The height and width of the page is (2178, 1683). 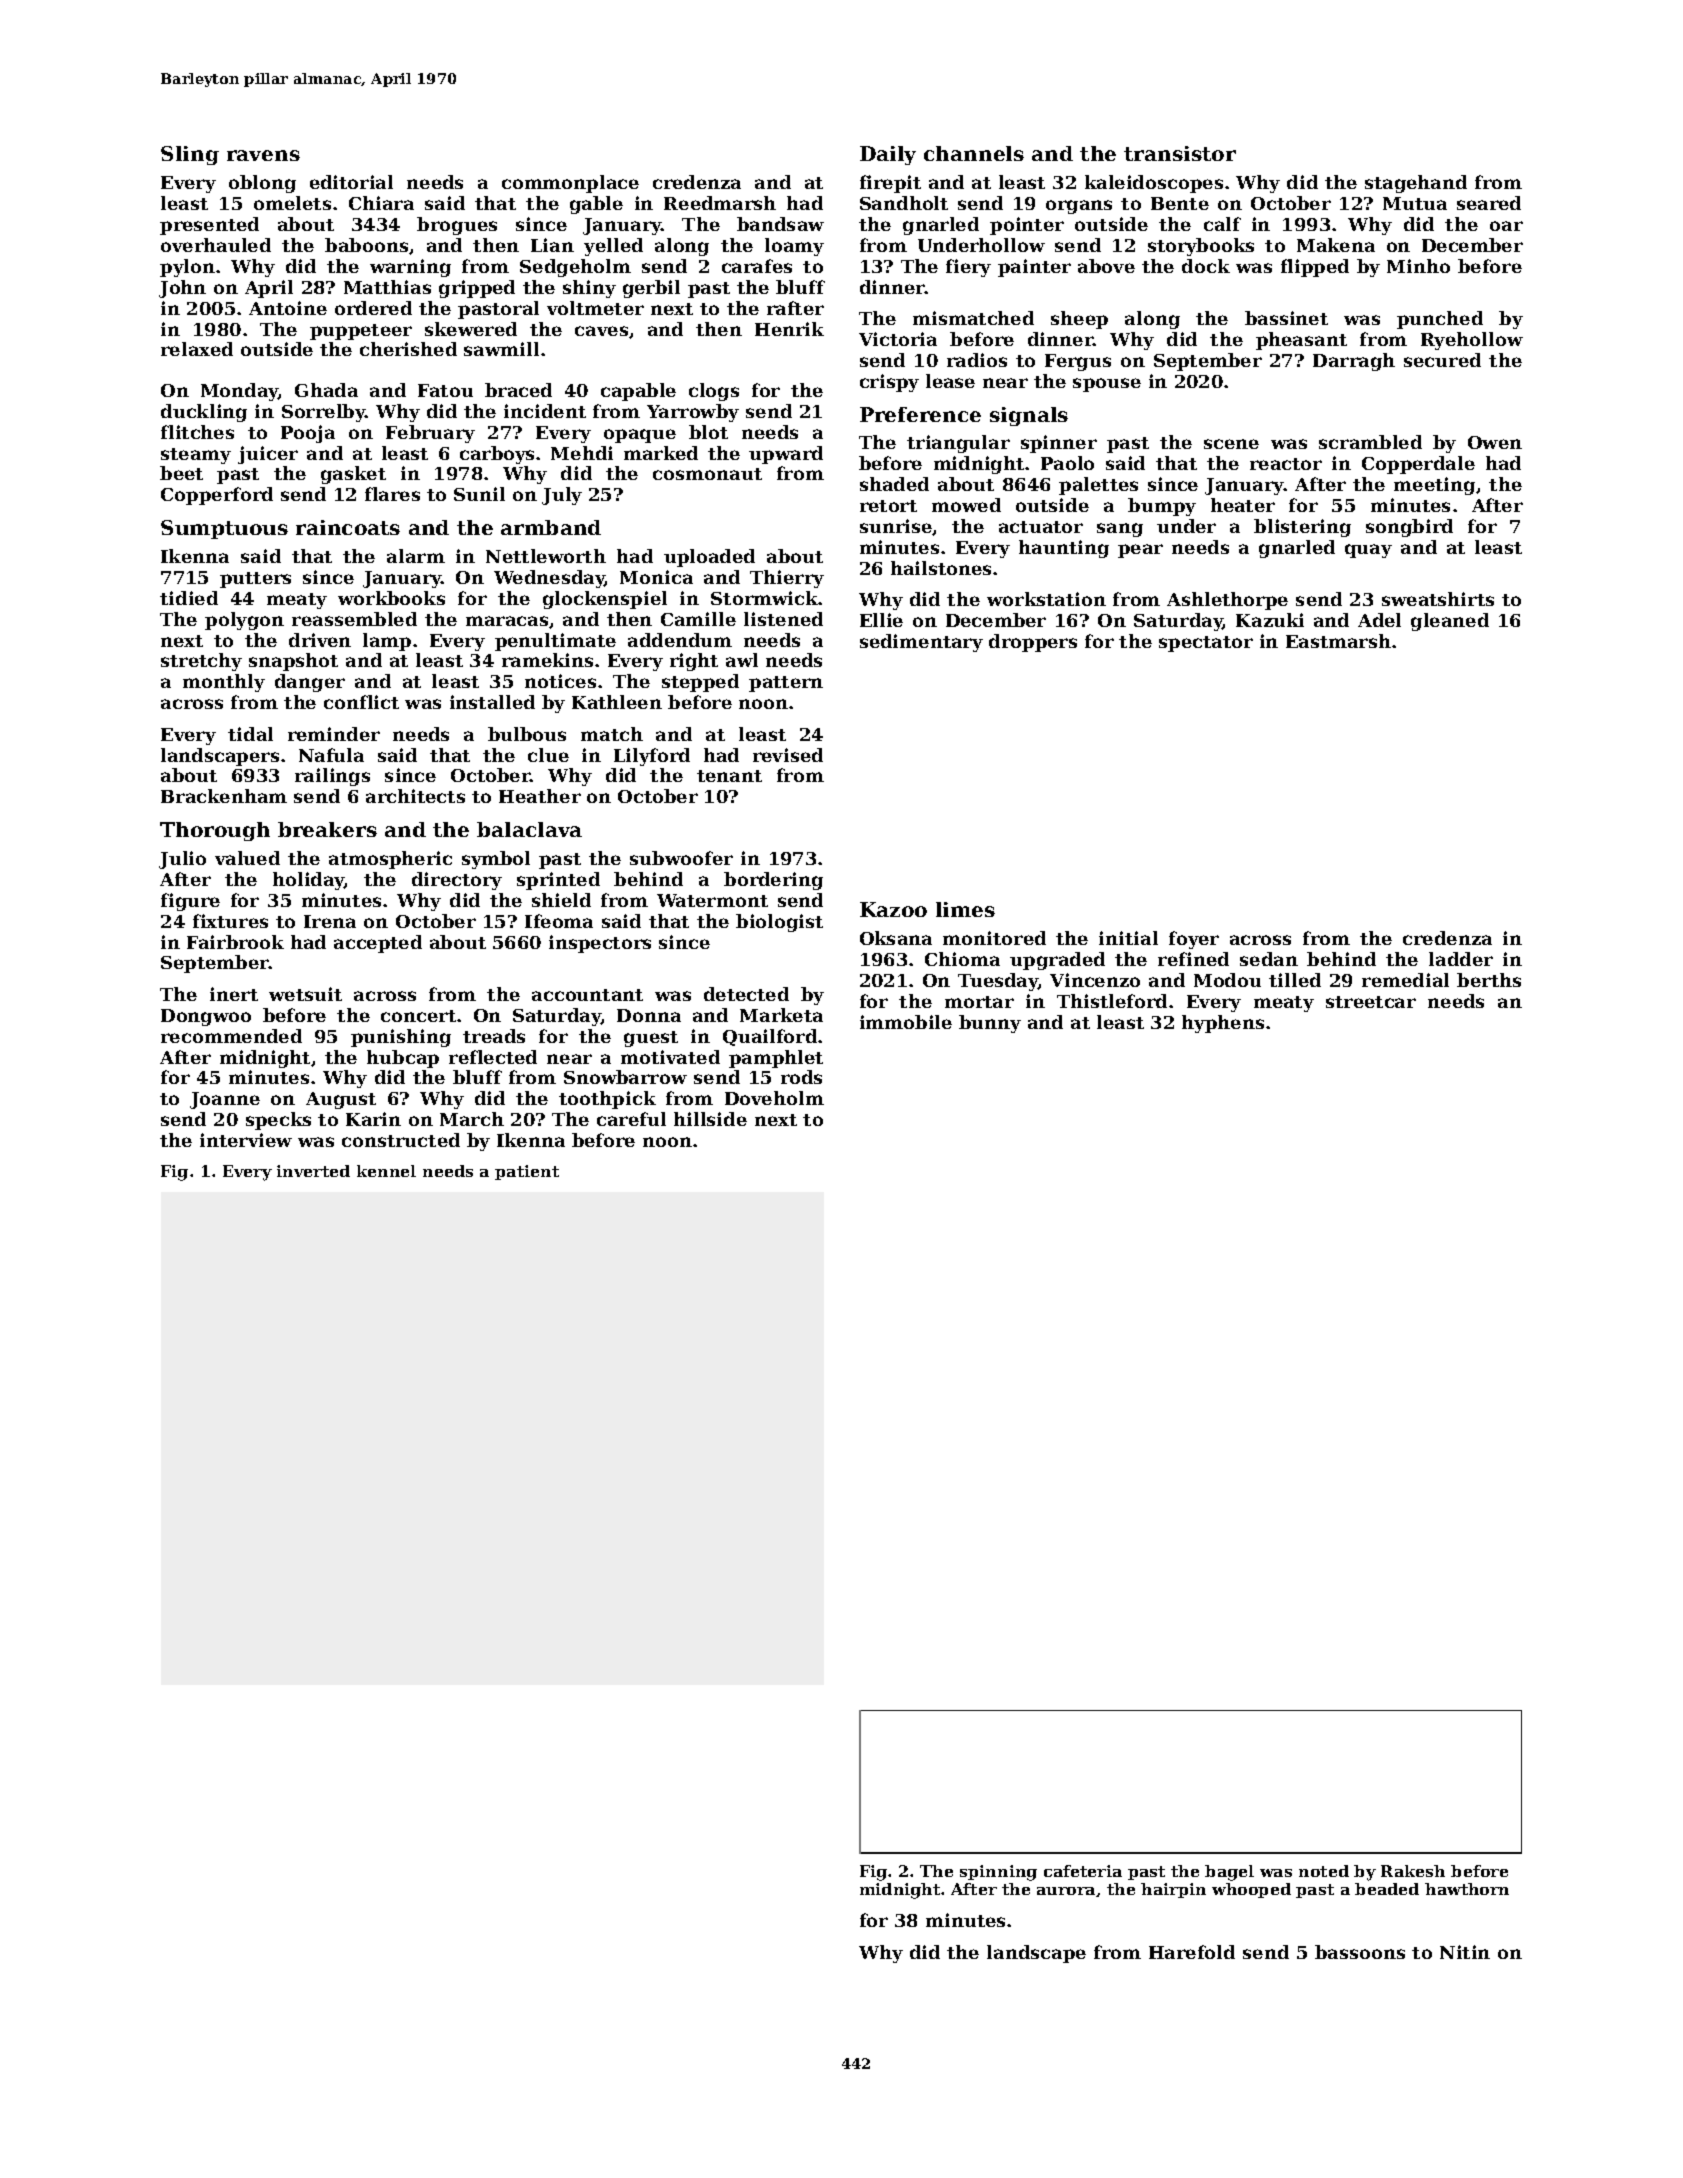 I want to click on patient, so click(x=527, y=1172).
